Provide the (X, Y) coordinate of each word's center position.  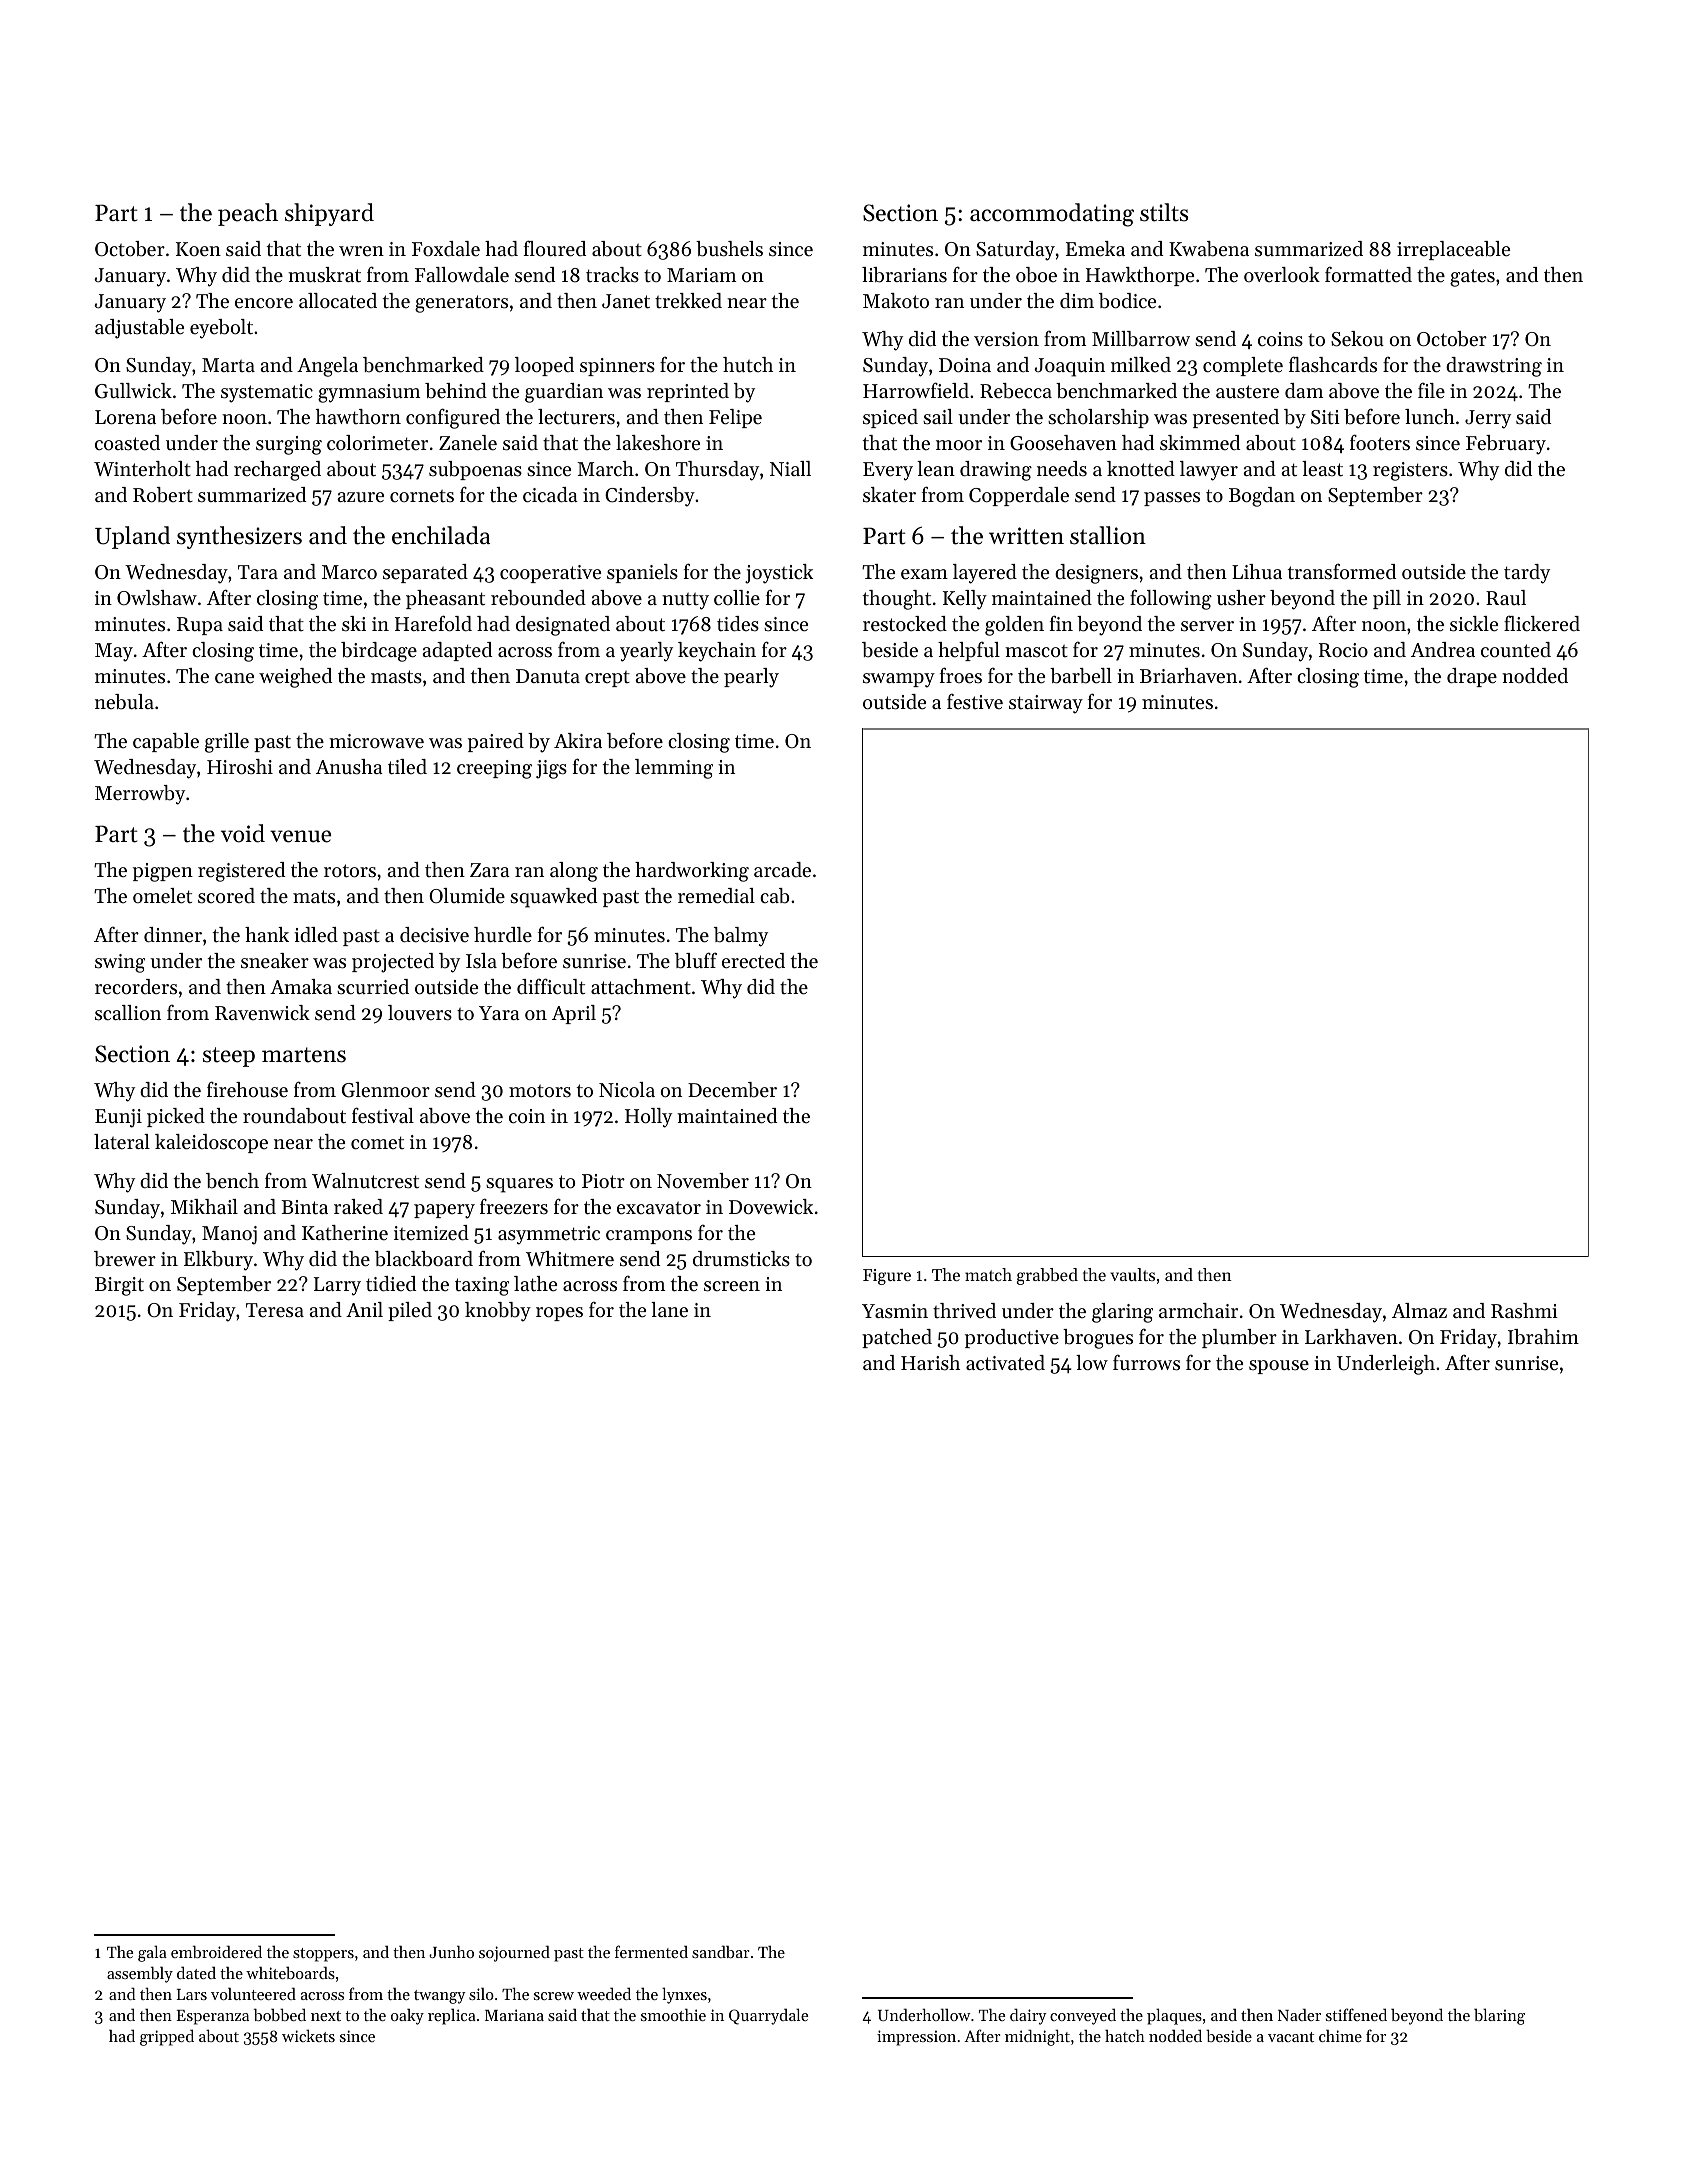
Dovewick (771, 1207)
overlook (1282, 274)
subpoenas (475, 470)
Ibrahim (1543, 1337)
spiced (890, 418)
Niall (790, 468)
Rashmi (1524, 1311)
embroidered (216, 1951)
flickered (1542, 623)
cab (774, 896)
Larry (337, 1286)
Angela (327, 367)
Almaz (1419, 1310)
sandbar (720, 1951)
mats (314, 897)
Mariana (514, 2015)
